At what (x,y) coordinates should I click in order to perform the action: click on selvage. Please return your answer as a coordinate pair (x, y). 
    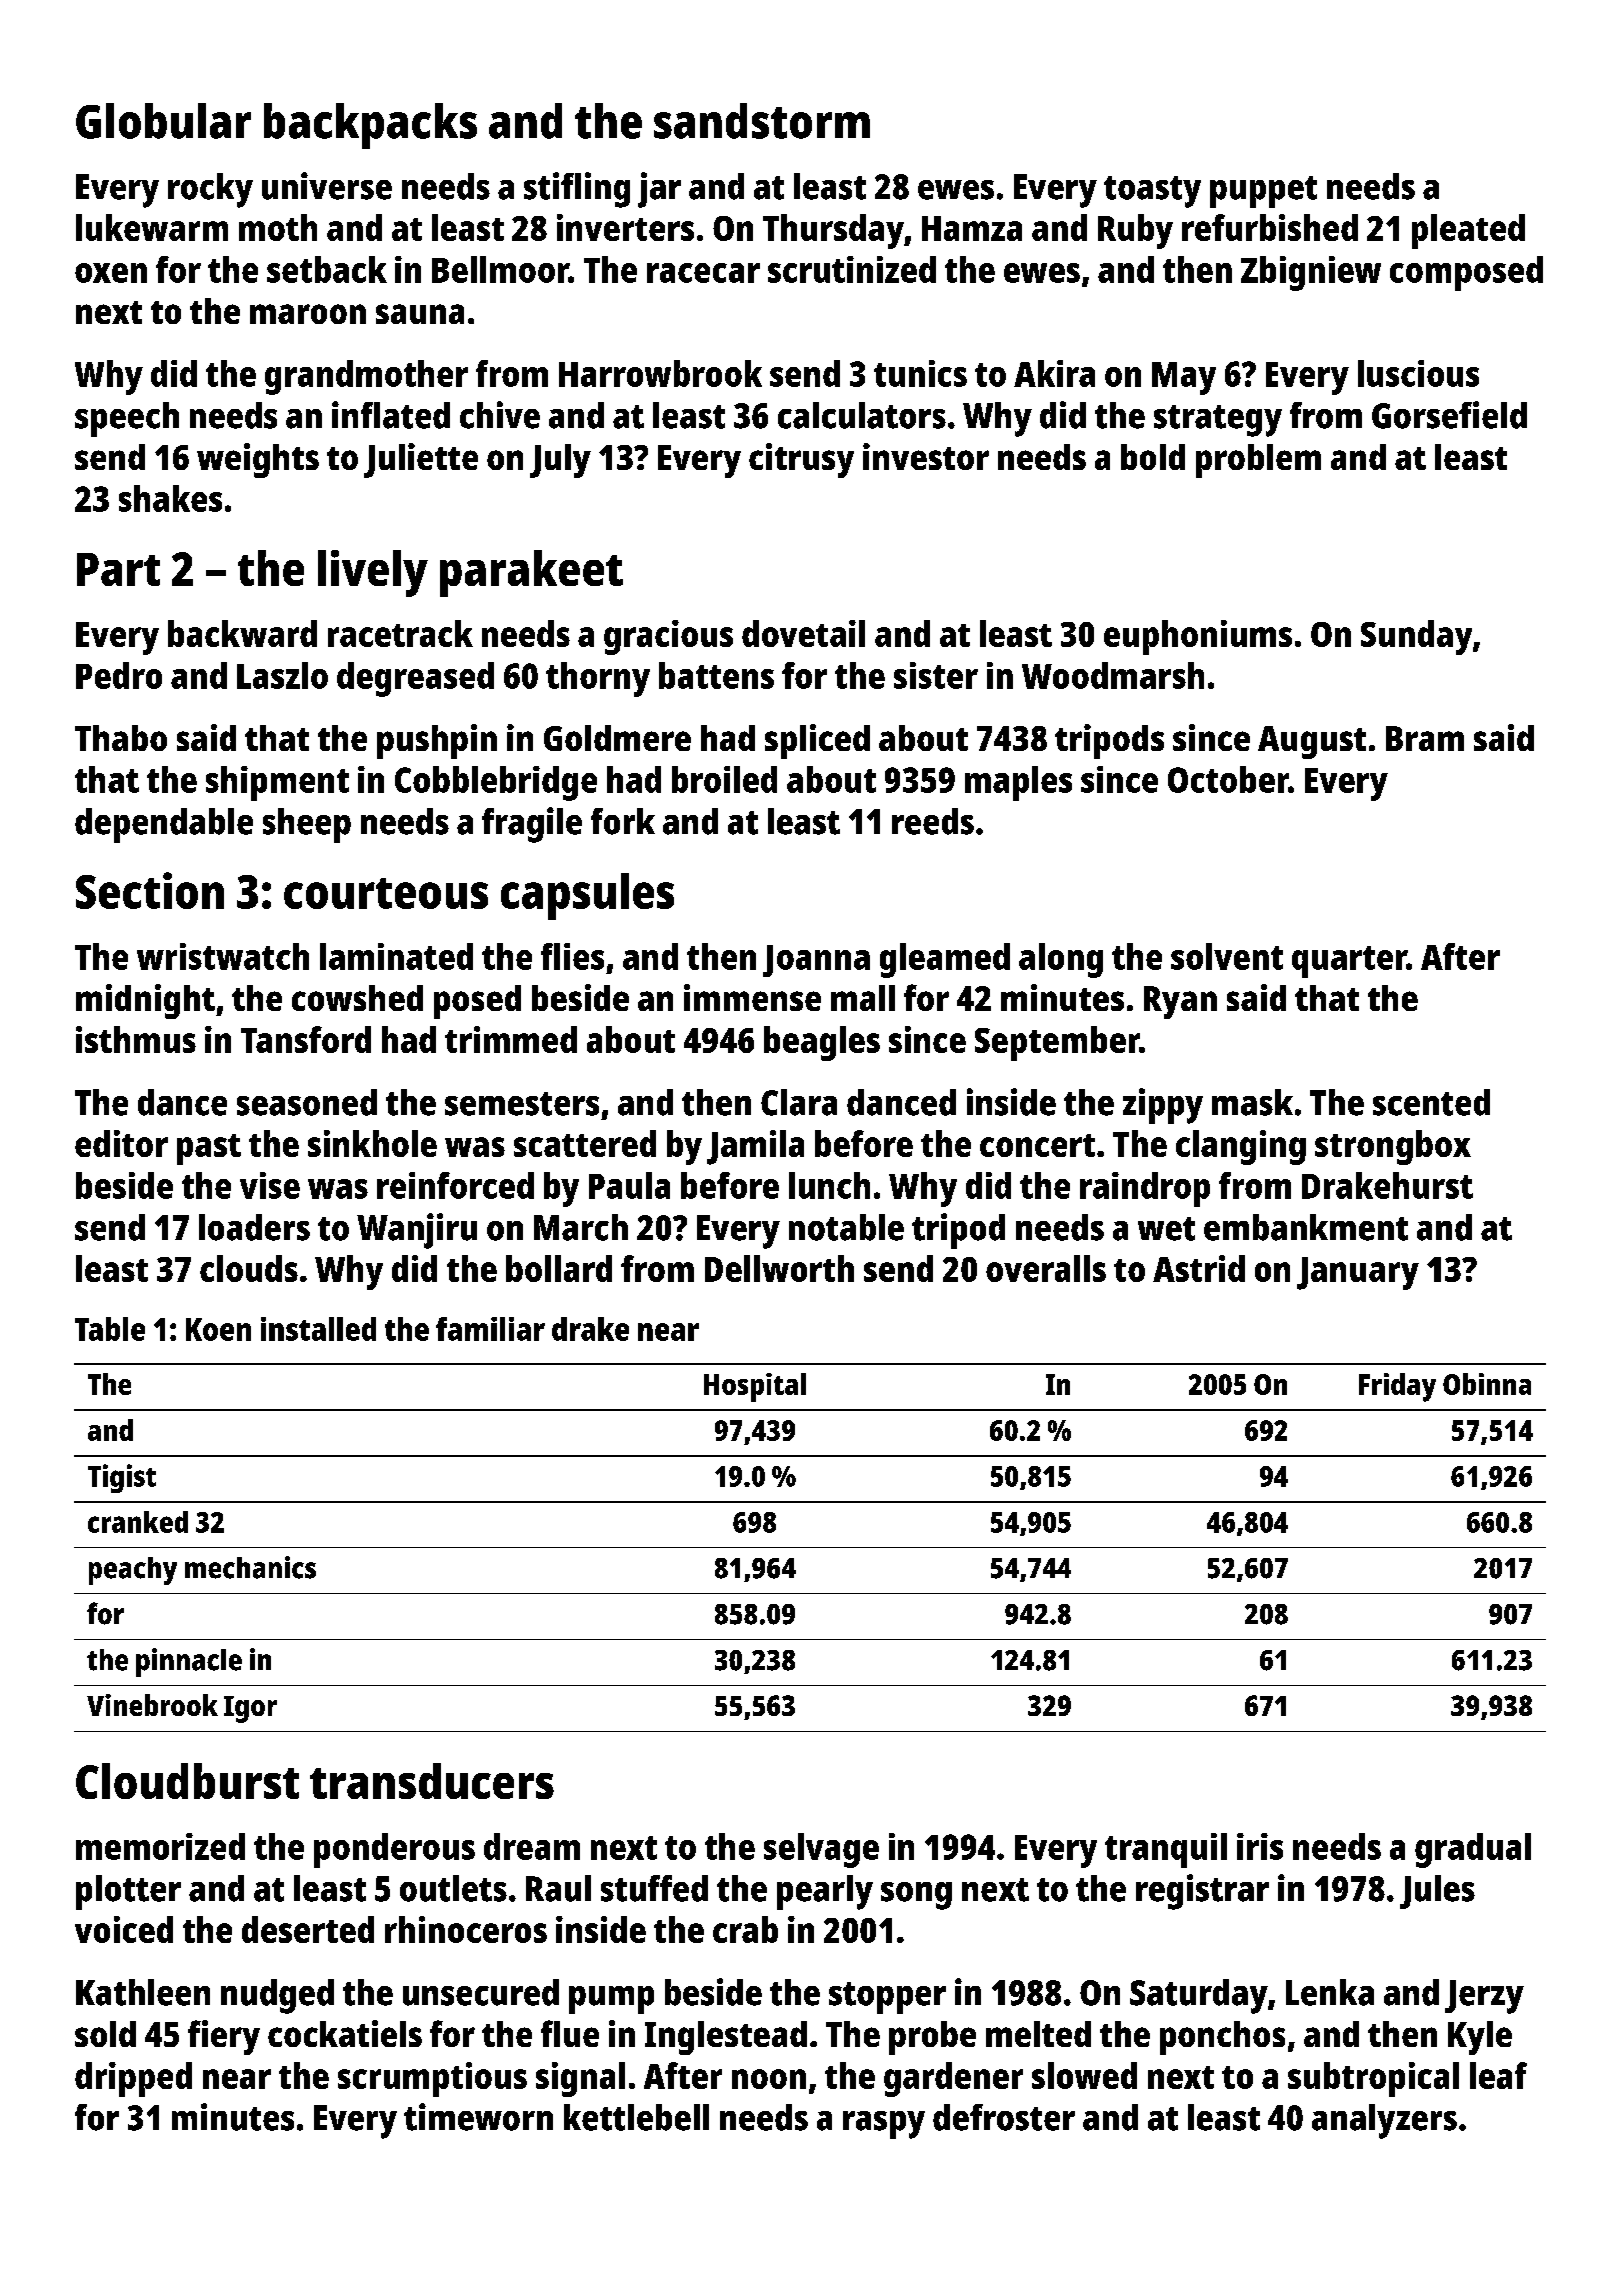
    Looking at the image, I should click on (821, 1850).
